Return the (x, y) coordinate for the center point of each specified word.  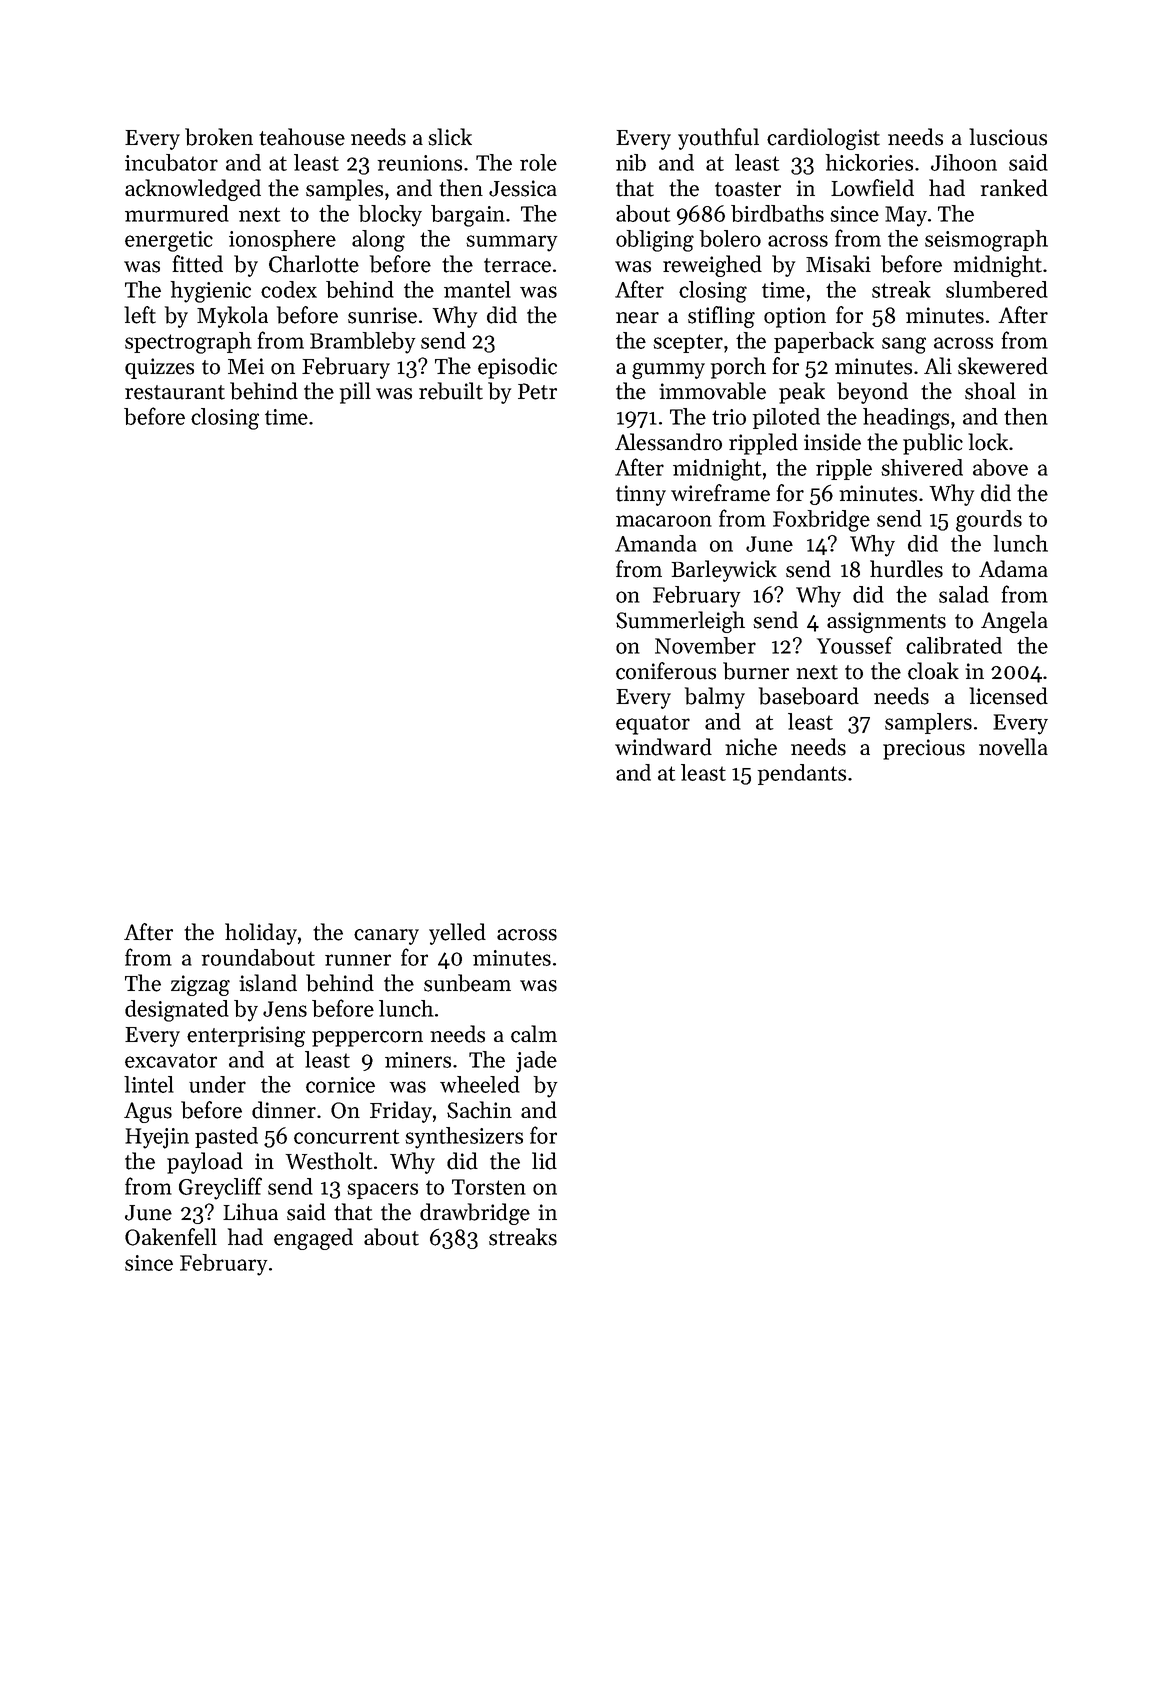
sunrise (382, 315)
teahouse (302, 137)
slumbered (997, 289)
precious (924, 749)
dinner (284, 1110)
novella (1013, 747)
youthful (718, 139)
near (637, 318)
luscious (1008, 137)
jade (536, 1062)
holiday (261, 934)
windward (663, 747)
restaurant (175, 392)
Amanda (656, 543)
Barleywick (724, 571)
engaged (313, 1239)
